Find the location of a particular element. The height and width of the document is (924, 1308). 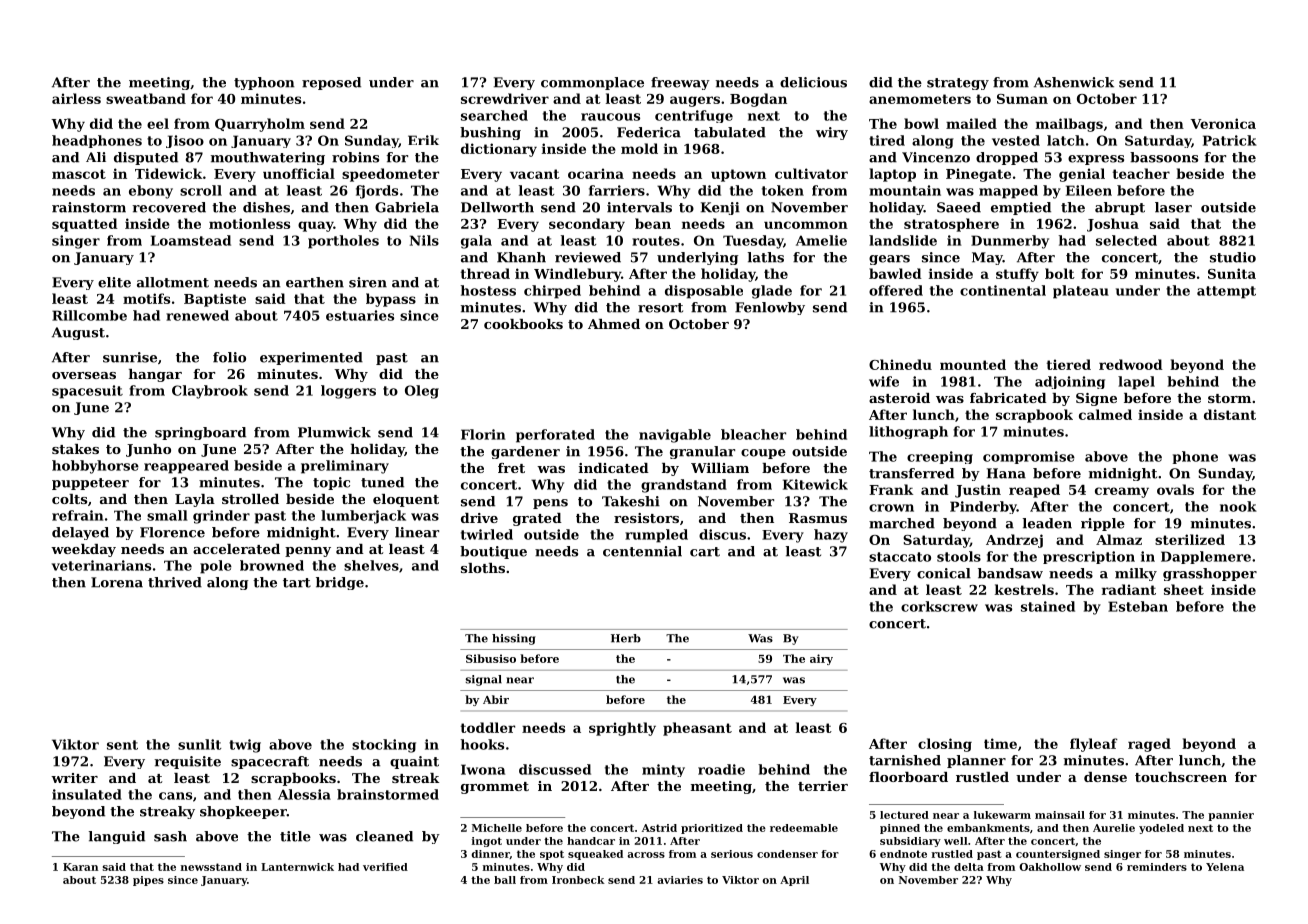

vacant is located at coordinates (535, 174).
